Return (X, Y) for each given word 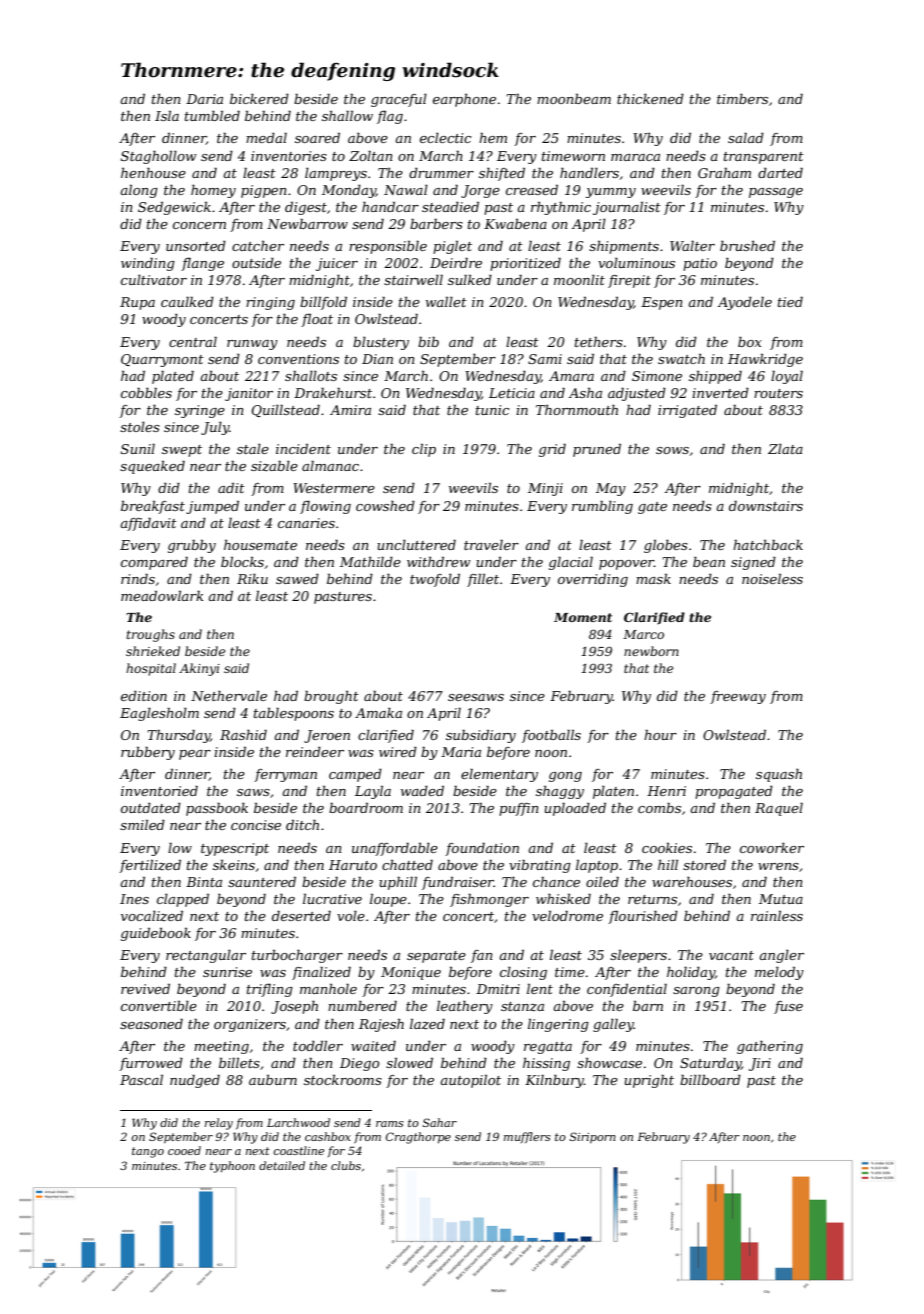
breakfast (153, 507)
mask (653, 579)
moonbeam (574, 99)
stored (704, 865)
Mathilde (370, 562)
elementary (499, 775)
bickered (259, 99)
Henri (666, 791)
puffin (519, 809)
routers (778, 393)
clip (424, 450)
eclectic (445, 138)
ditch (302, 825)
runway (252, 345)
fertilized (150, 866)
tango (148, 1152)
